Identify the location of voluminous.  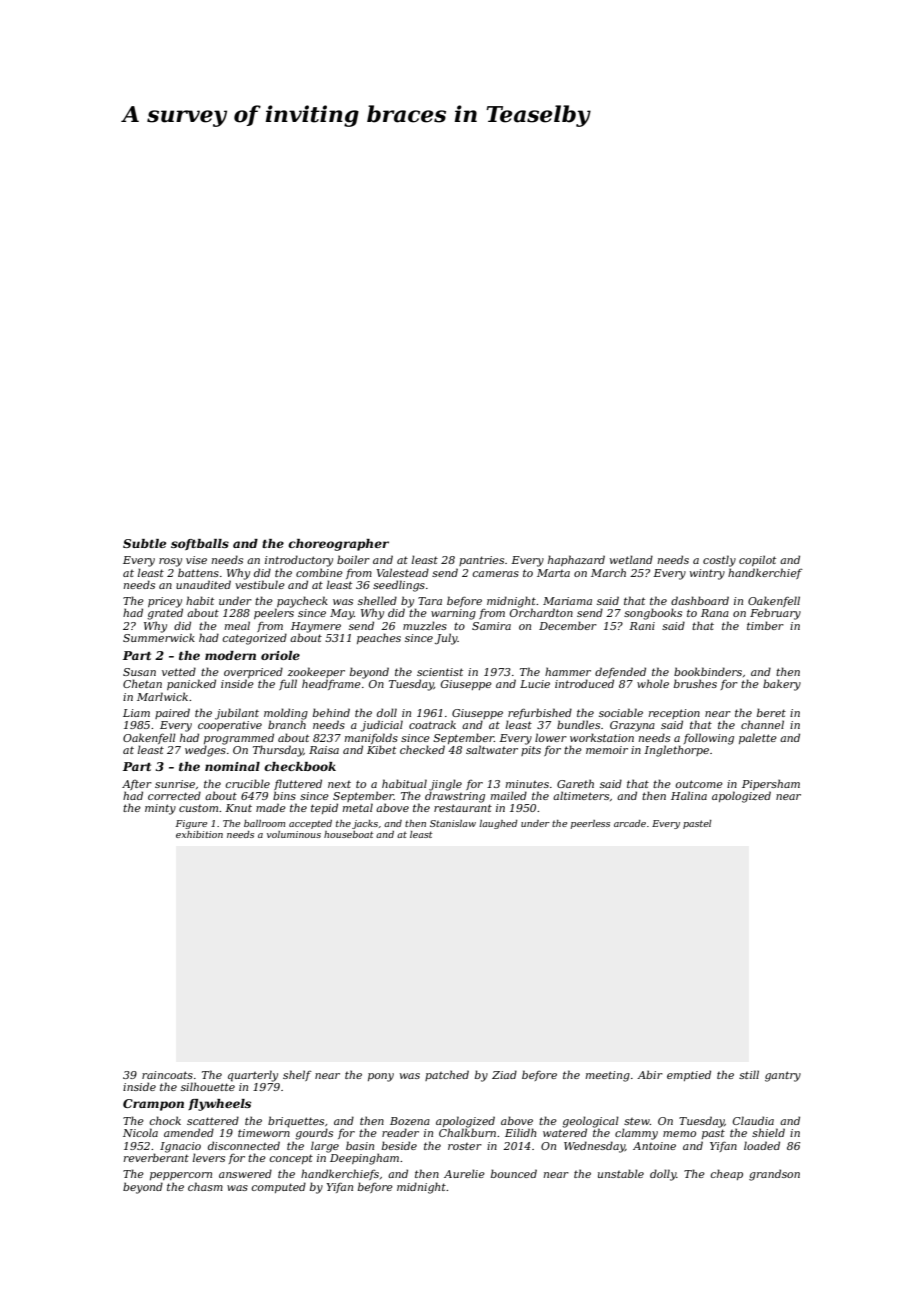
(294, 834).
